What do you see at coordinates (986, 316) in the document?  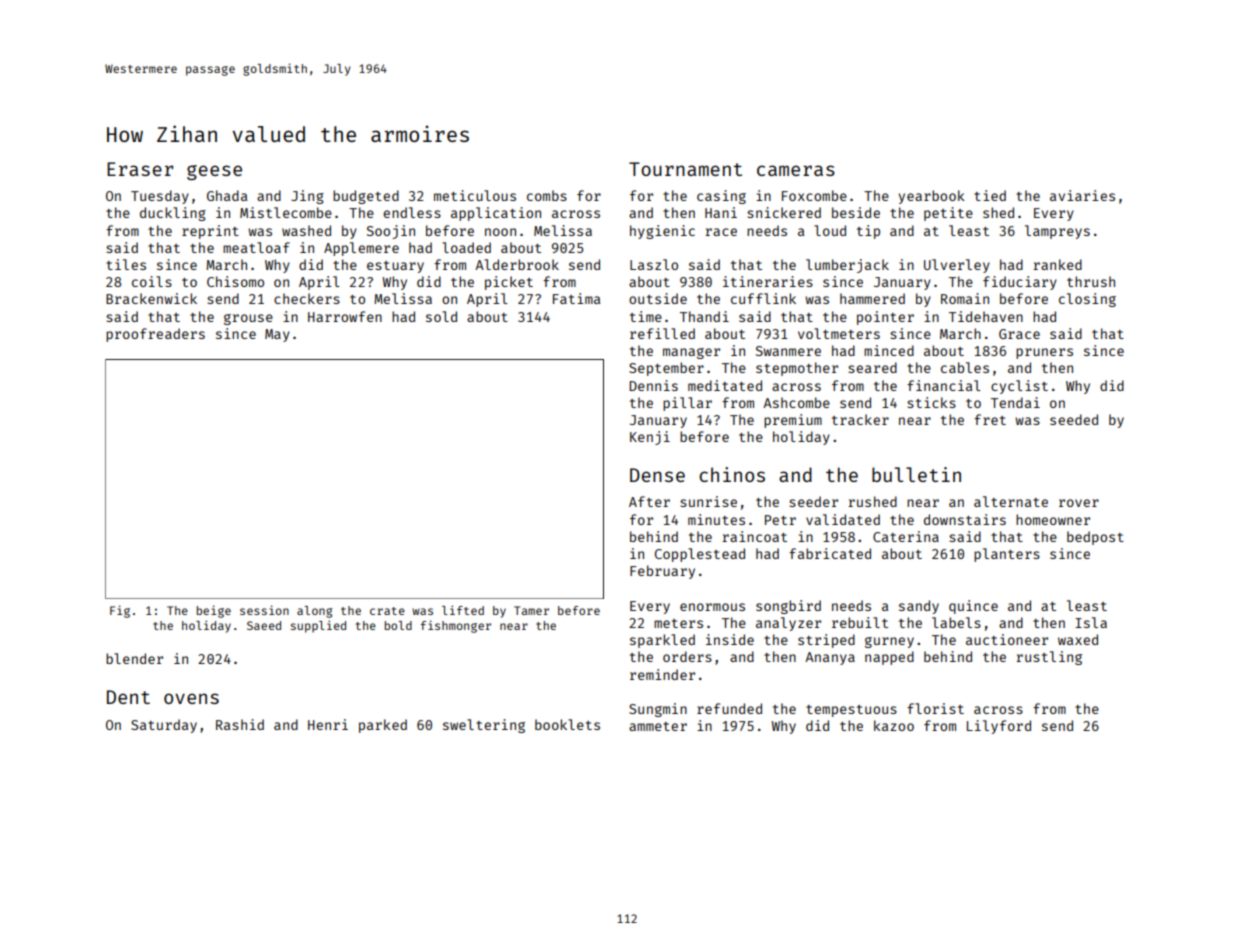 I see `Tidehaven` at bounding box center [986, 316].
